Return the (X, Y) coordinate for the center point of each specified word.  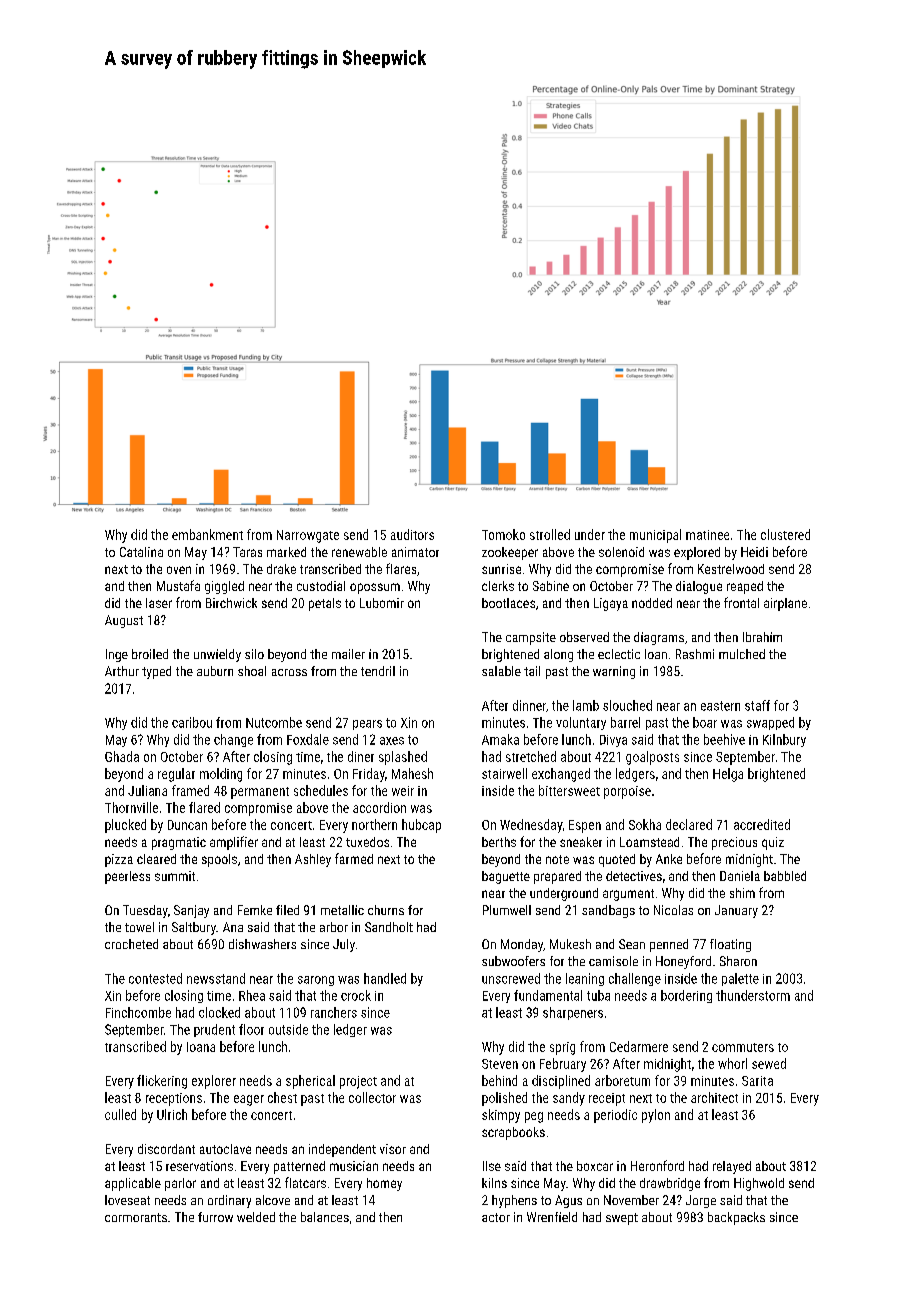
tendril (378, 671)
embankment (207, 534)
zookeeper (510, 553)
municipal (655, 536)
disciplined (561, 1082)
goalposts (652, 758)
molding (221, 775)
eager (249, 1100)
